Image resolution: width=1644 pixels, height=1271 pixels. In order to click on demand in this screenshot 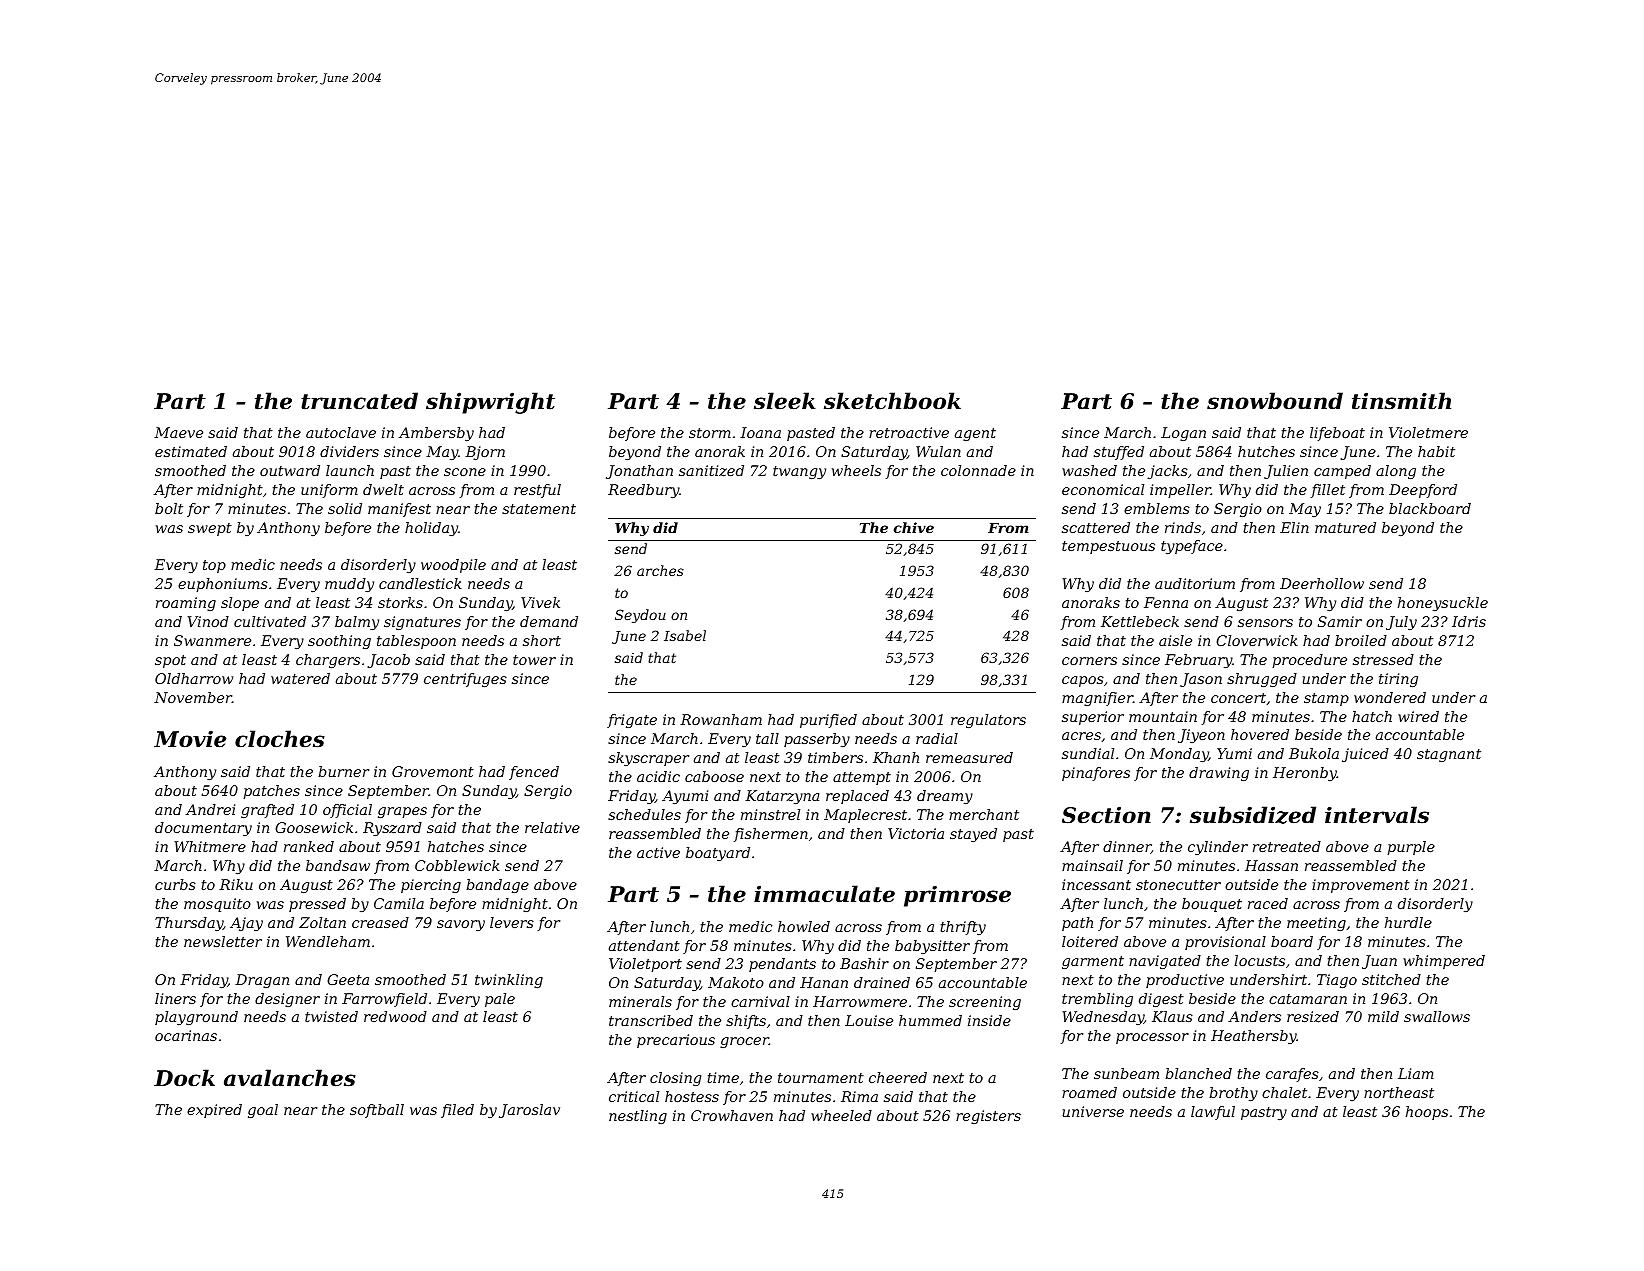, I will do `click(549, 621)`.
